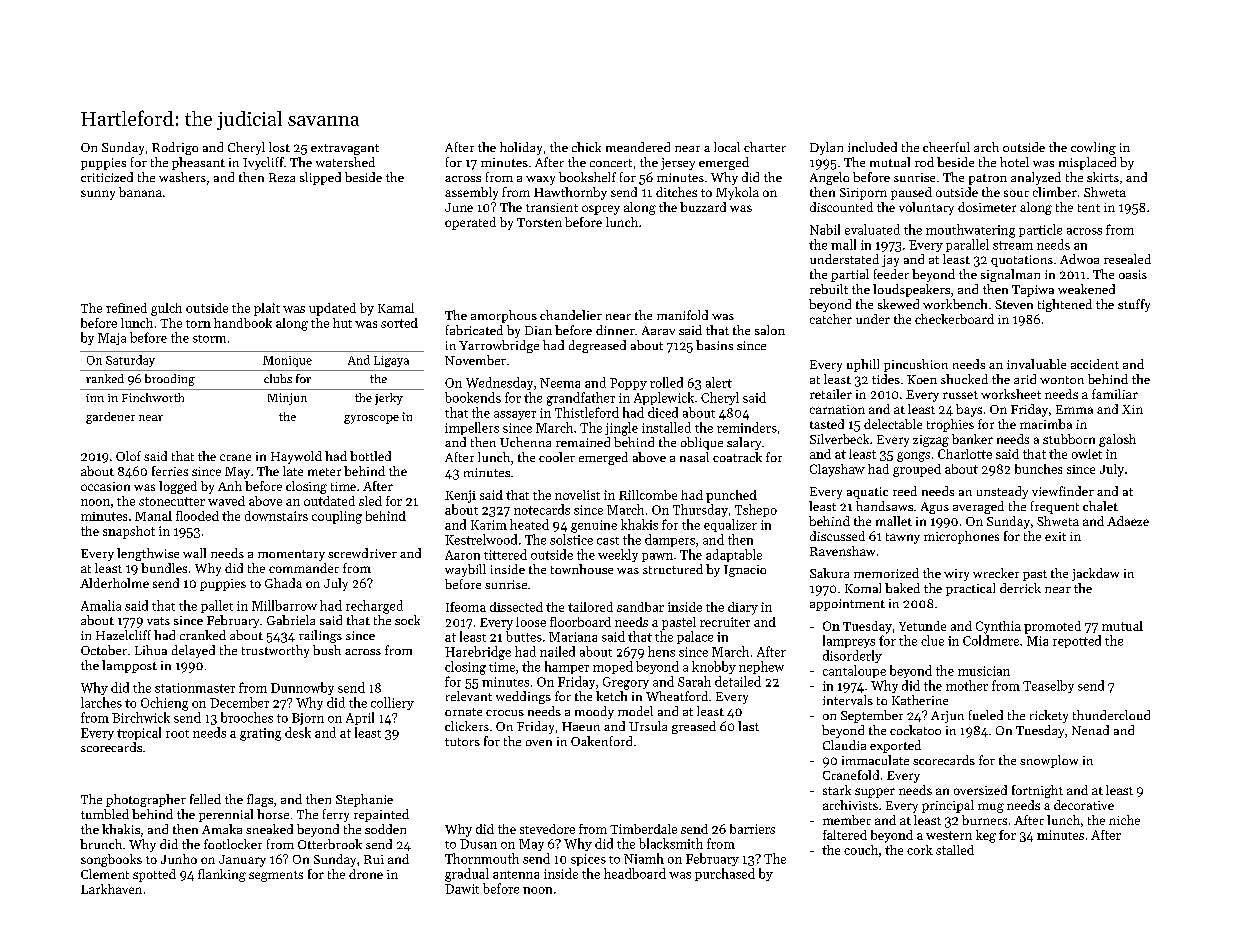  Describe the element at coordinates (107, 177) in the screenshot. I see `criticized` at that location.
